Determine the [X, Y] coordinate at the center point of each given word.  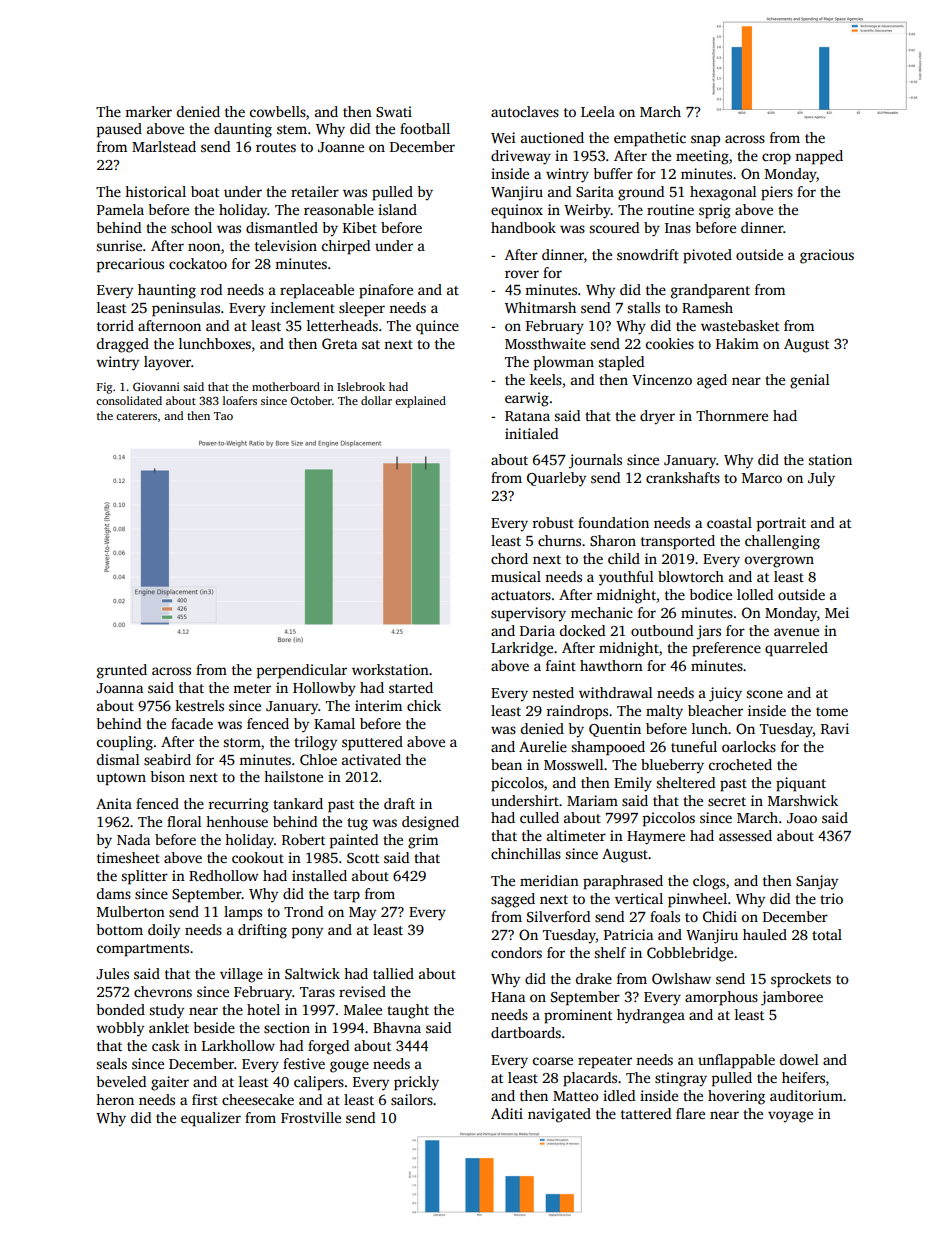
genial [809, 381]
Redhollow [224, 875]
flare [690, 1113]
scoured [614, 227]
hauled [765, 934]
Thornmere [732, 415]
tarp [347, 896]
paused [119, 130]
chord [509, 558]
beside [214, 1027]
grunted [122, 671]
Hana [508, 997]
